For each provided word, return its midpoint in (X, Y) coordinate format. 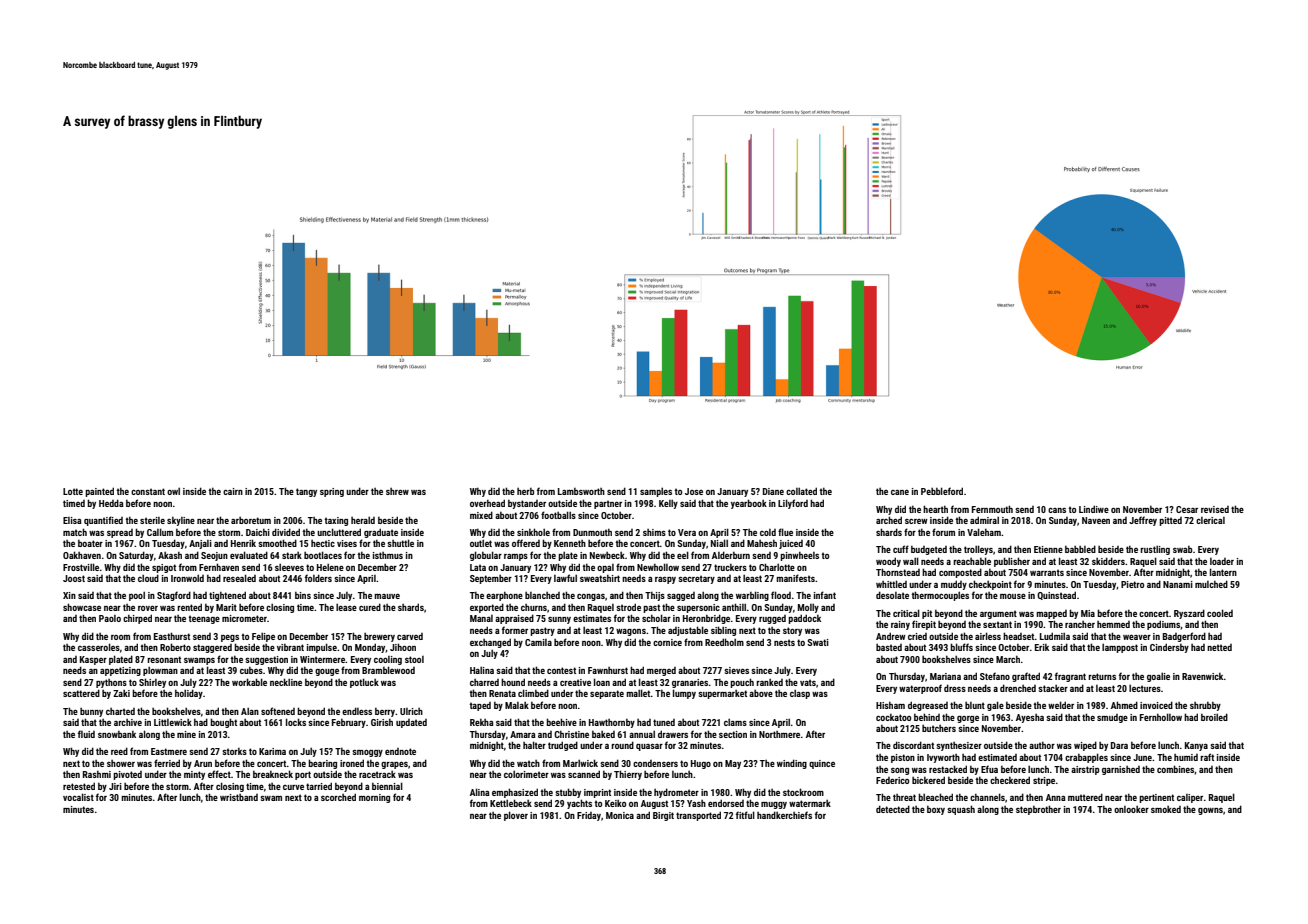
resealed (239, 578)
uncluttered (339, 532)
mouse (1013, 596)
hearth (935, 509)
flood (781, 595)
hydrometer (676, 793)
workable (249, 682)
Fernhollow (1161, 717)
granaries (690, 683)
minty (194, 775)
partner (608, 504)
